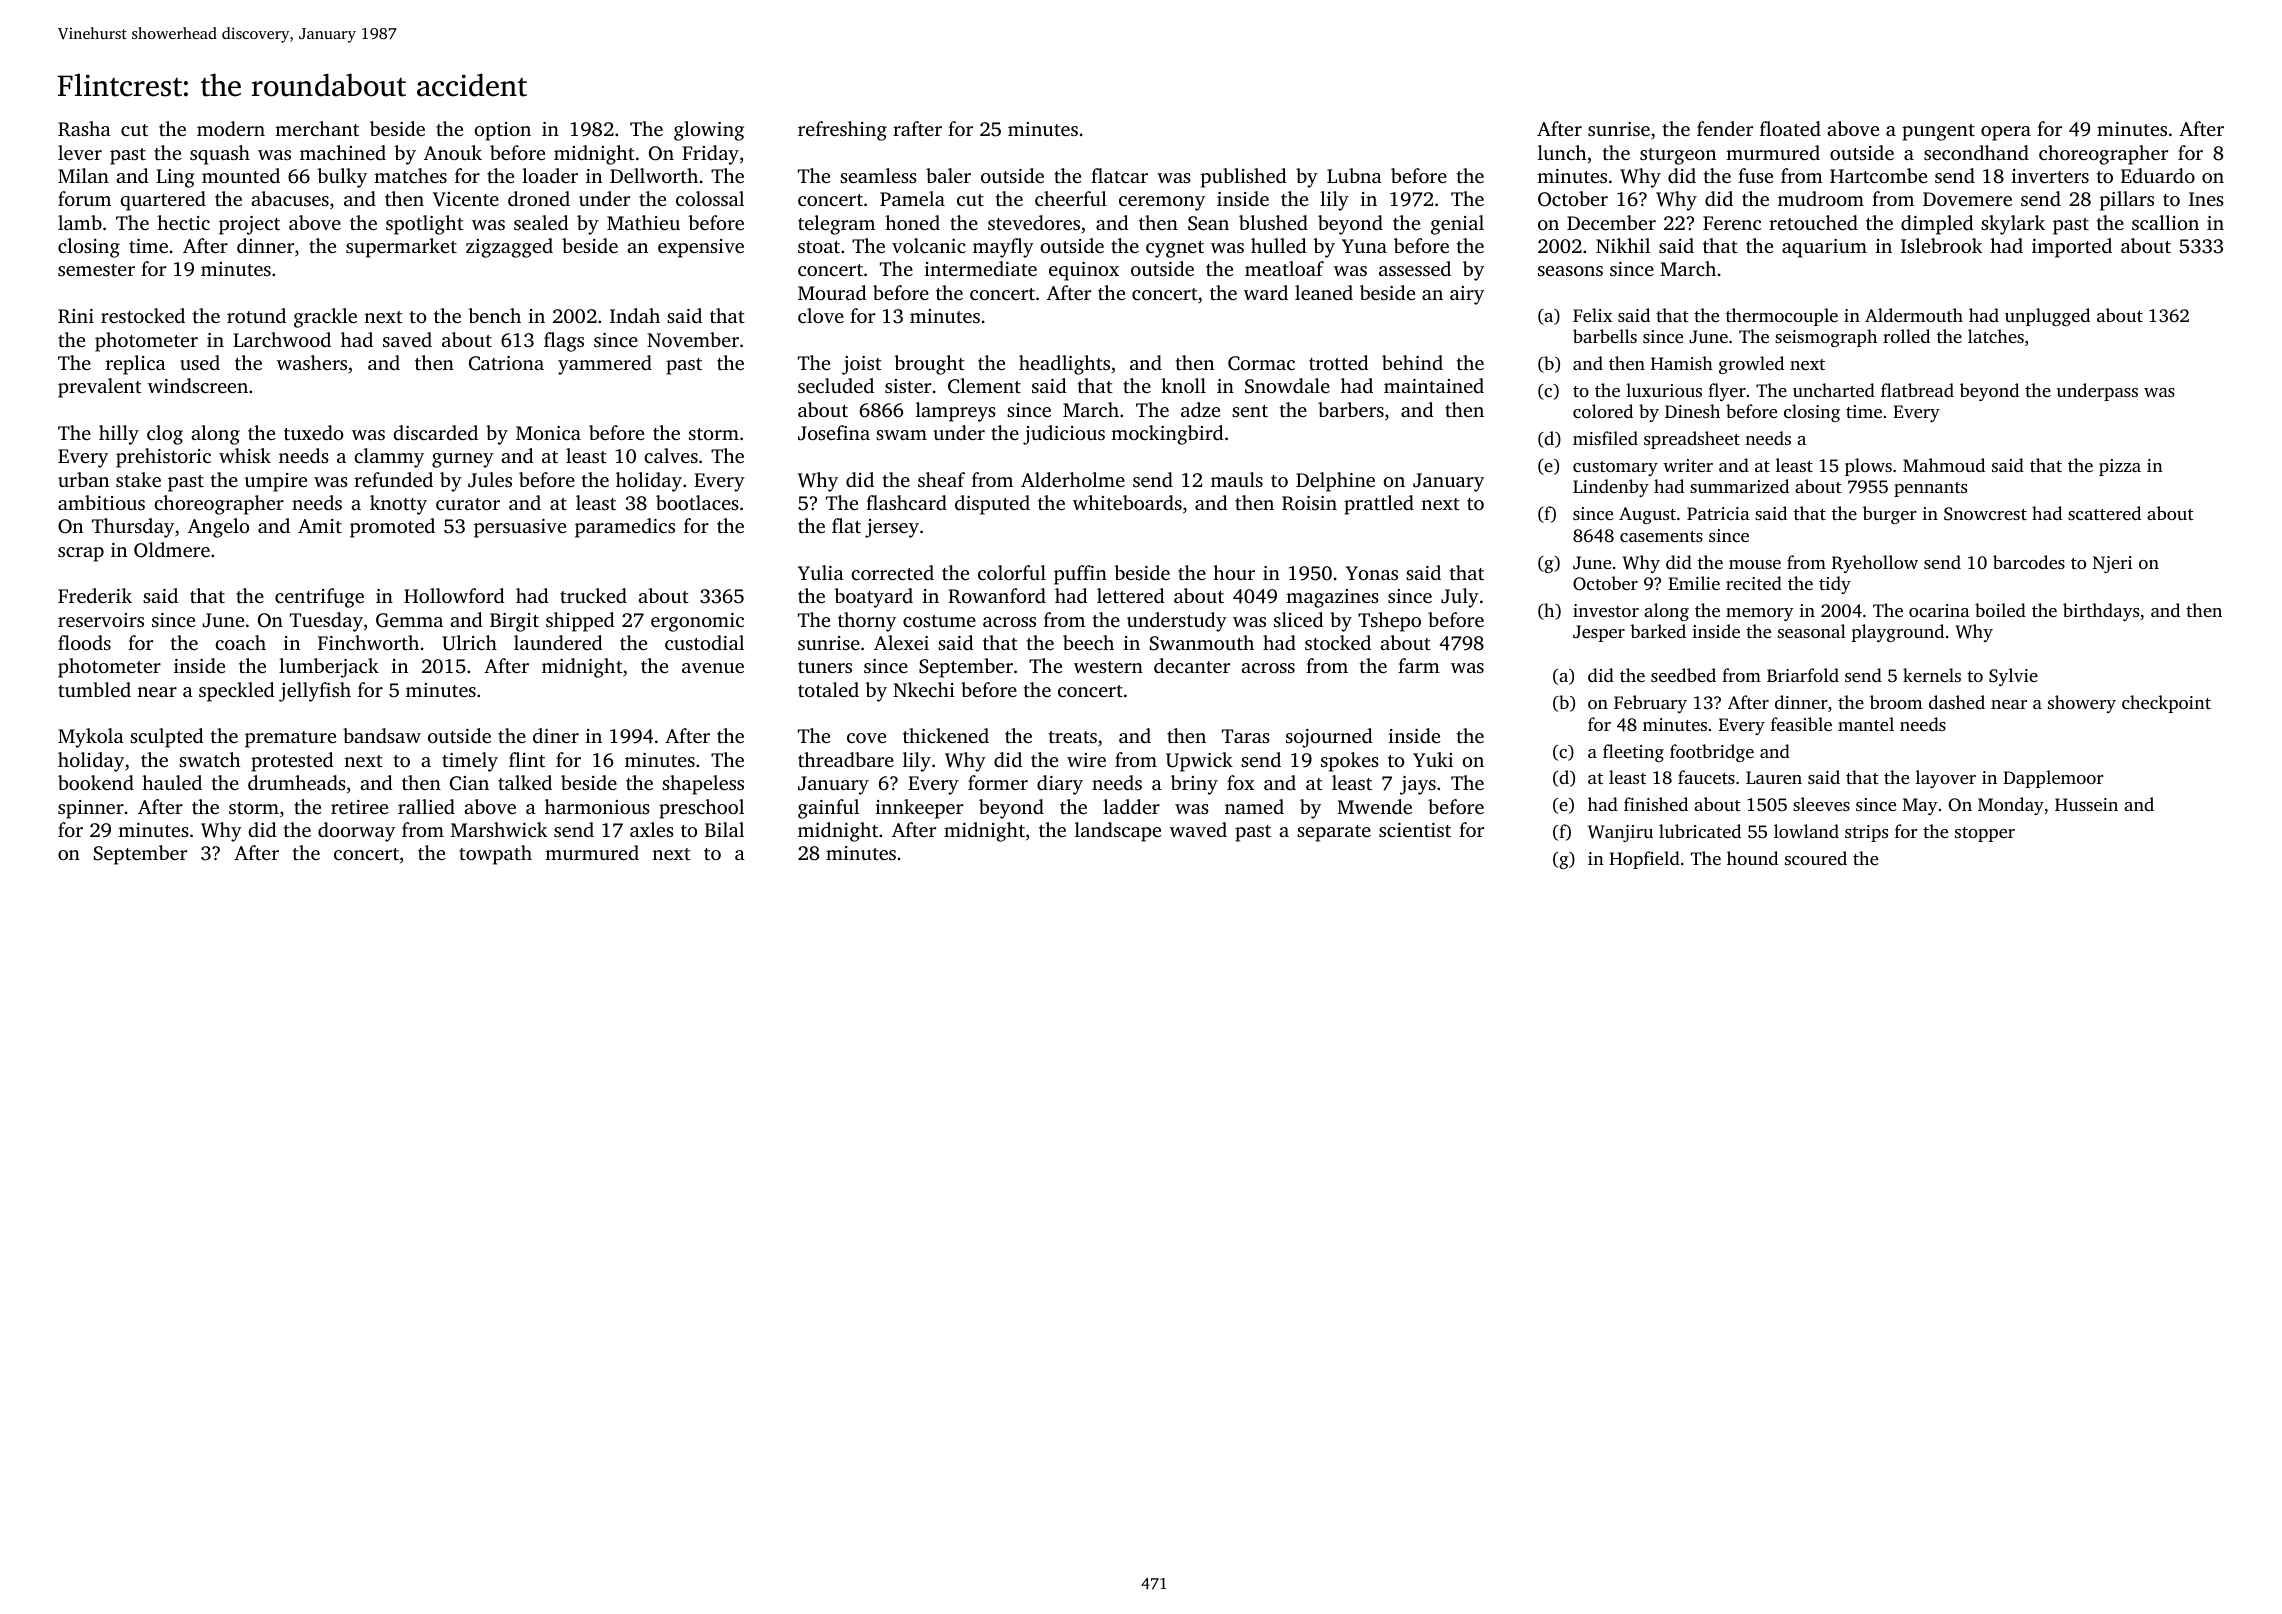  What do you see at coordinates (548, 433) in the image?
I see `Monica` at bounding box center [548, 433].
